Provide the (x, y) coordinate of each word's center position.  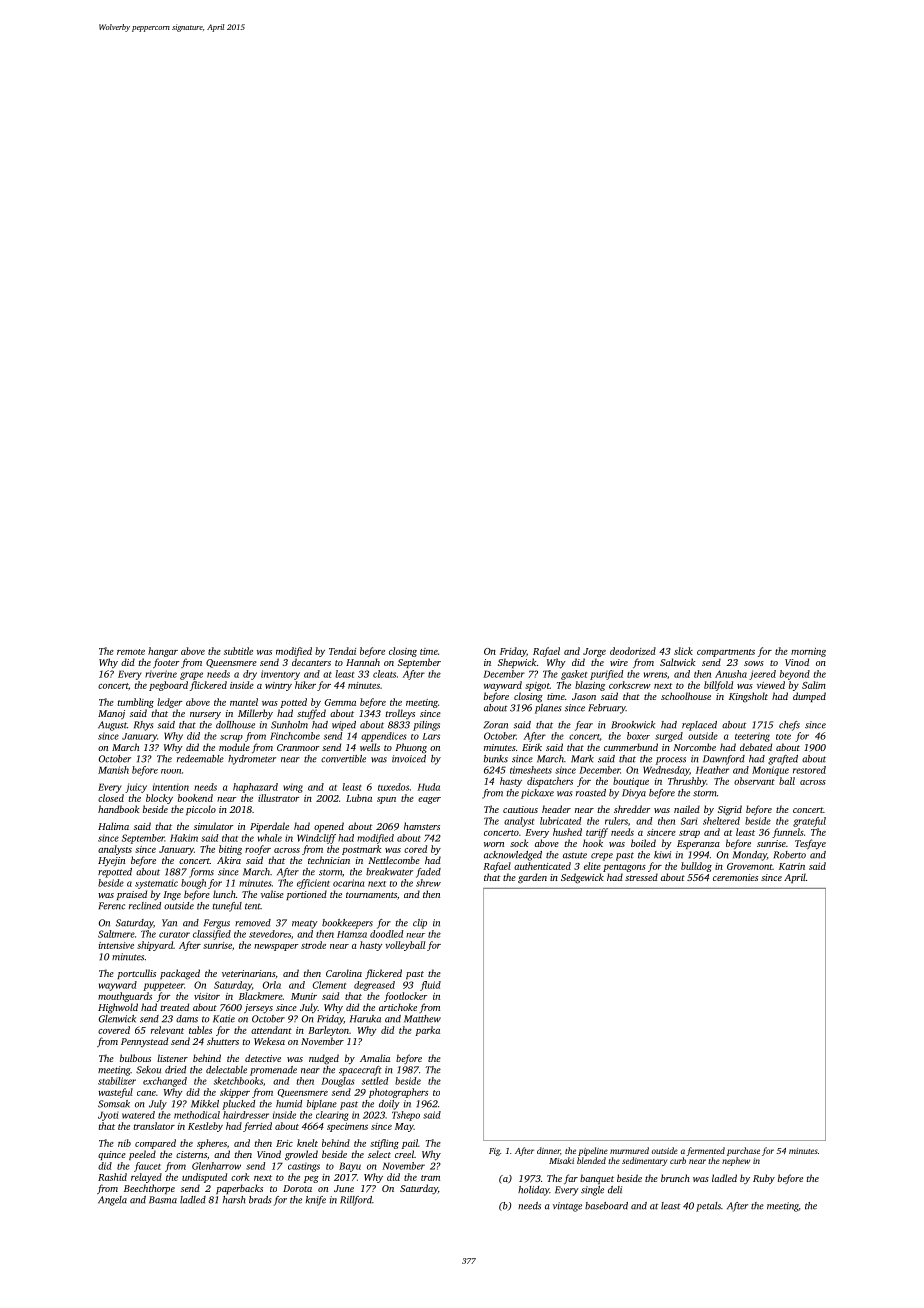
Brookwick (633, 725)
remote (131, 652)
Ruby (764, 1179)
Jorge (594, 652)
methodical (197, 1115)
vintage (567, 1207)
